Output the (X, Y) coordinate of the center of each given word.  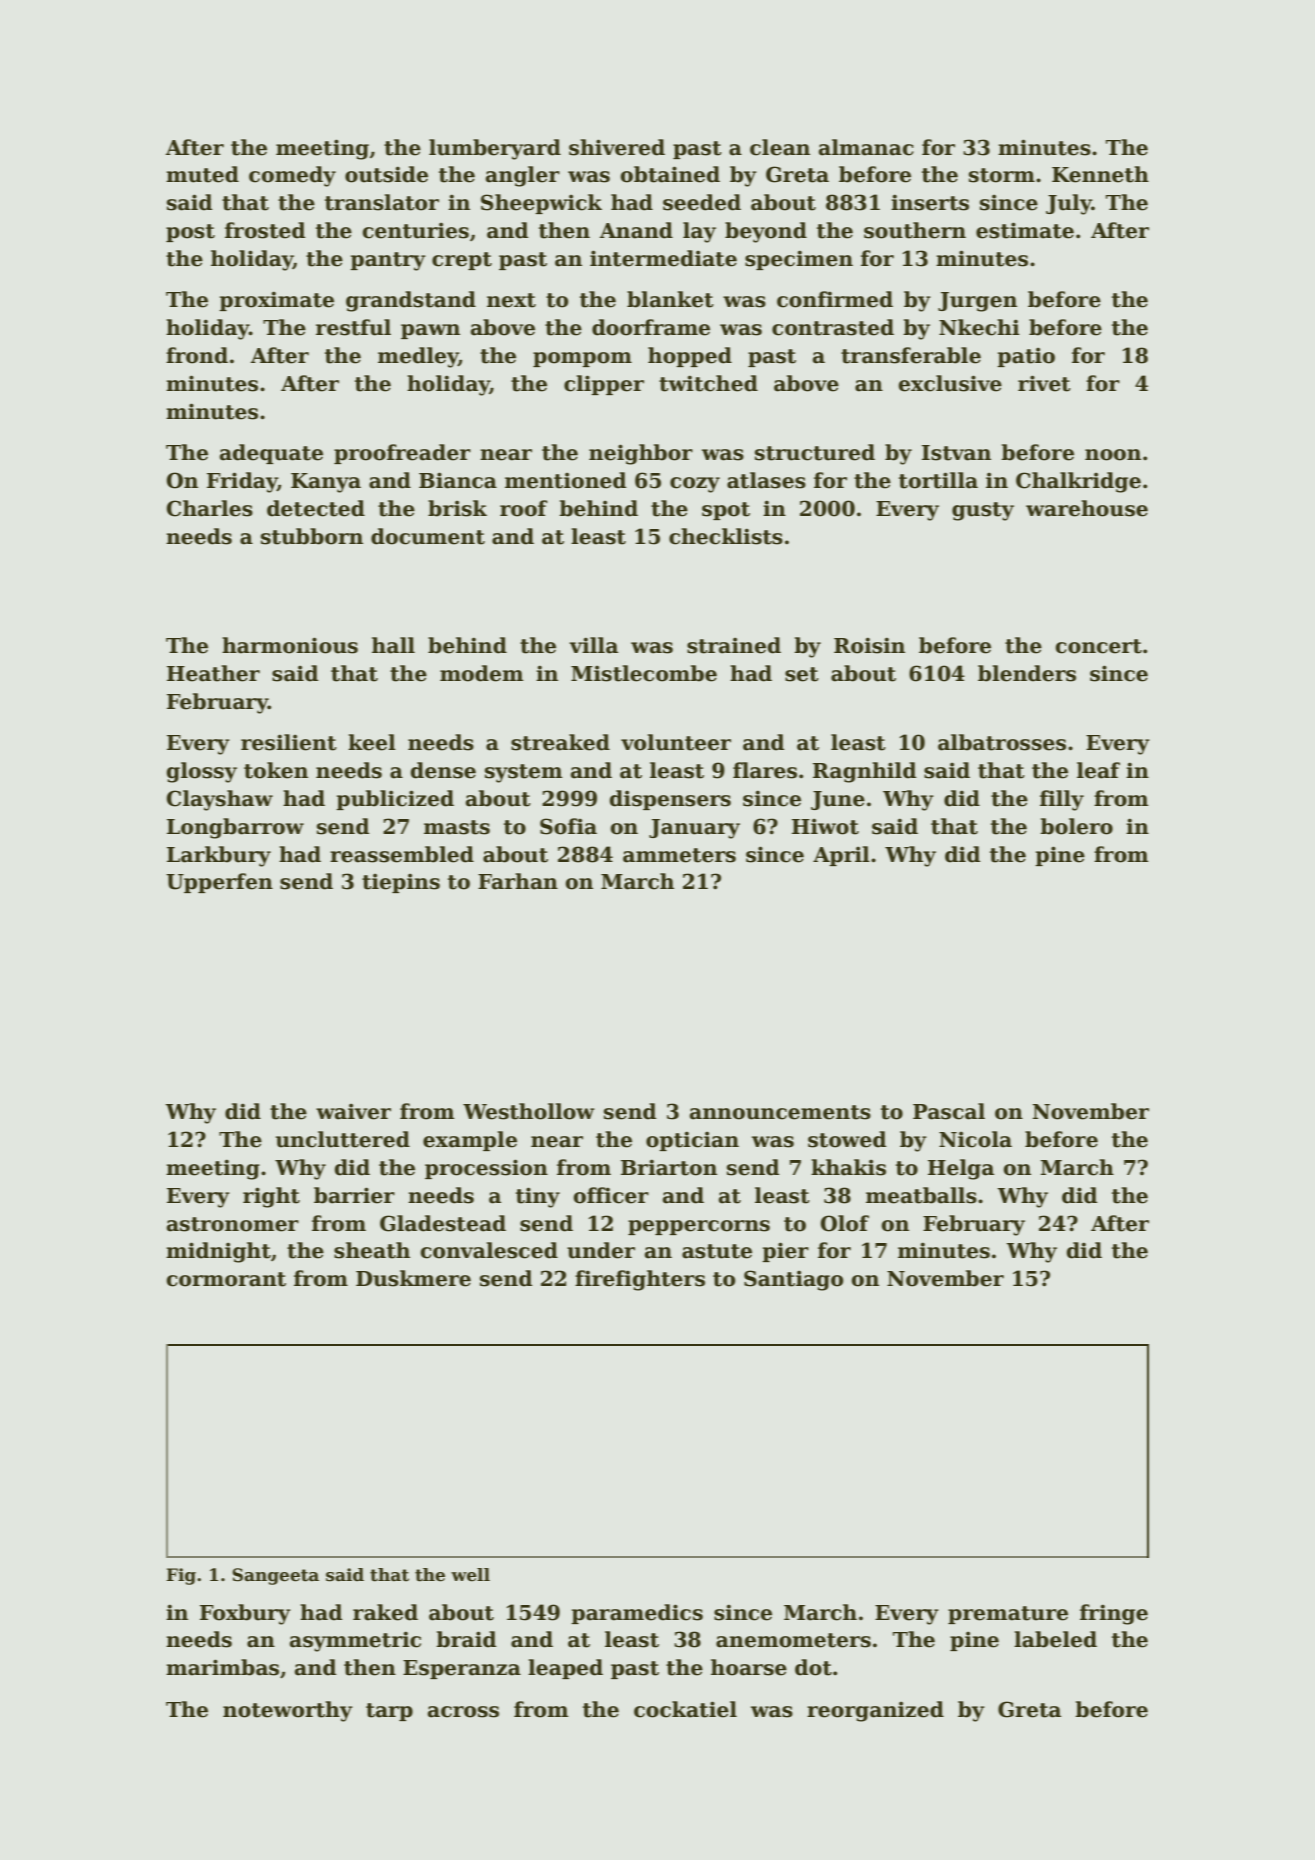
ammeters (679, 855)
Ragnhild (864, 772)
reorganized (875, 1711)
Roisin (869, 645)
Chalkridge (1078, 482)
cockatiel (685, 1709)
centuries (416, 230)
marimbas (222, 1667)
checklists (726, 536)
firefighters (640, 1280)
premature (1008, 1615)
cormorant (226, 1279)
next (511, 300)
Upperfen (219, 883)
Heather (213, 673)
